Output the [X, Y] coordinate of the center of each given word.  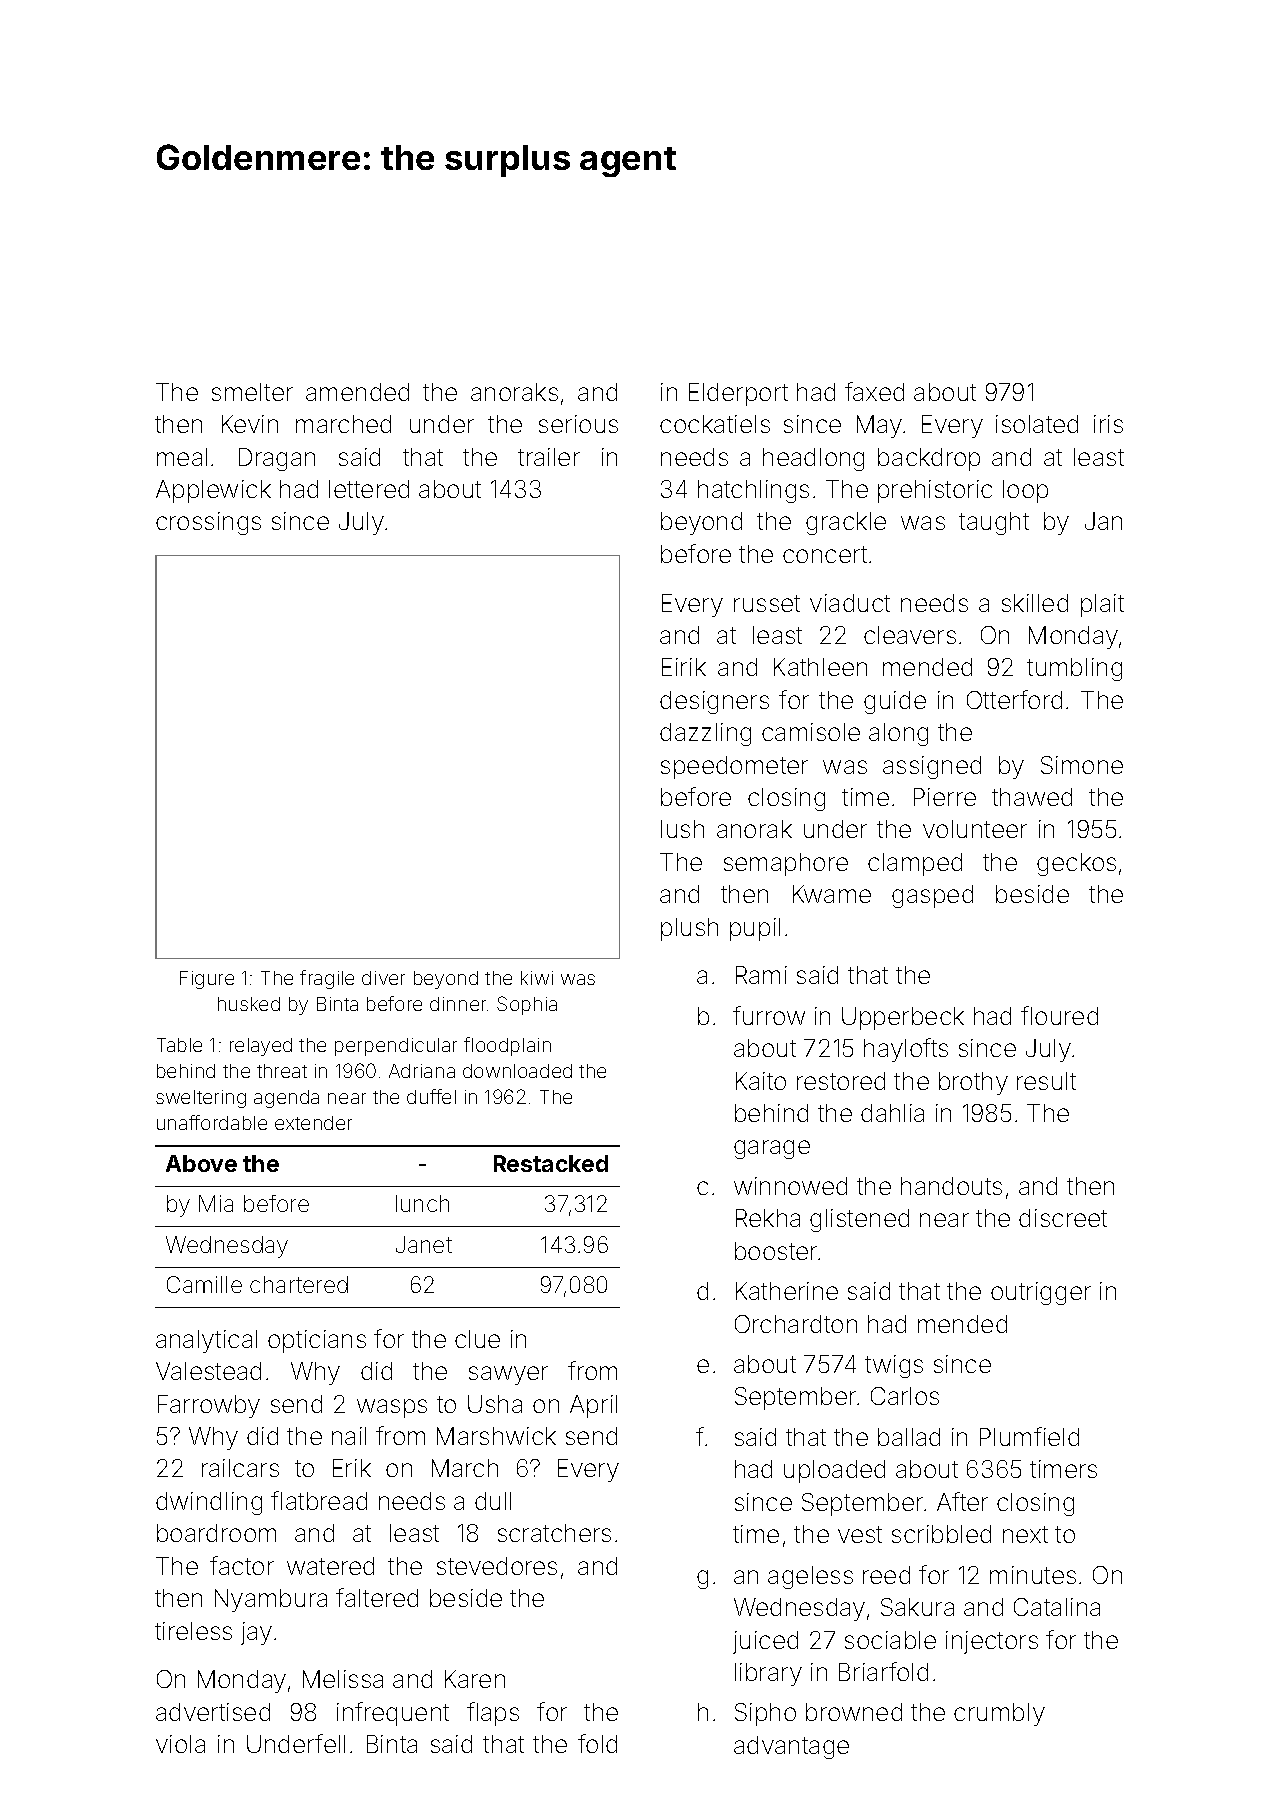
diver [383, 978]
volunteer [975, 829]
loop [1025, 491]
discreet [1063, 1218]
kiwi [537, 978]
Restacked [551, 1163]
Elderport [738, 394]
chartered [299, 1284]
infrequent [393, 1714]
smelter [252, 392]
